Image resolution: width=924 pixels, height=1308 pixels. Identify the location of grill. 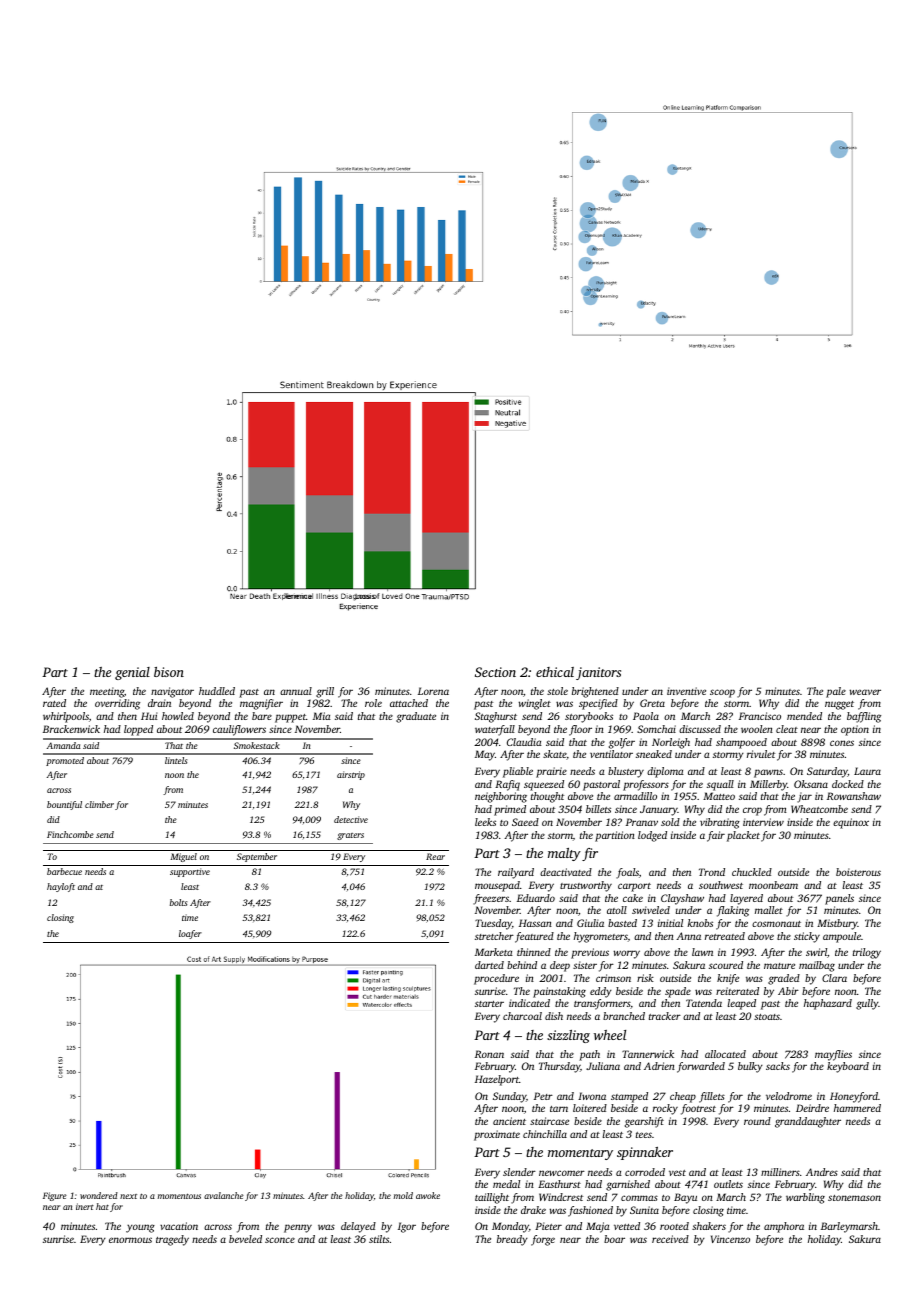
(325, 692).
